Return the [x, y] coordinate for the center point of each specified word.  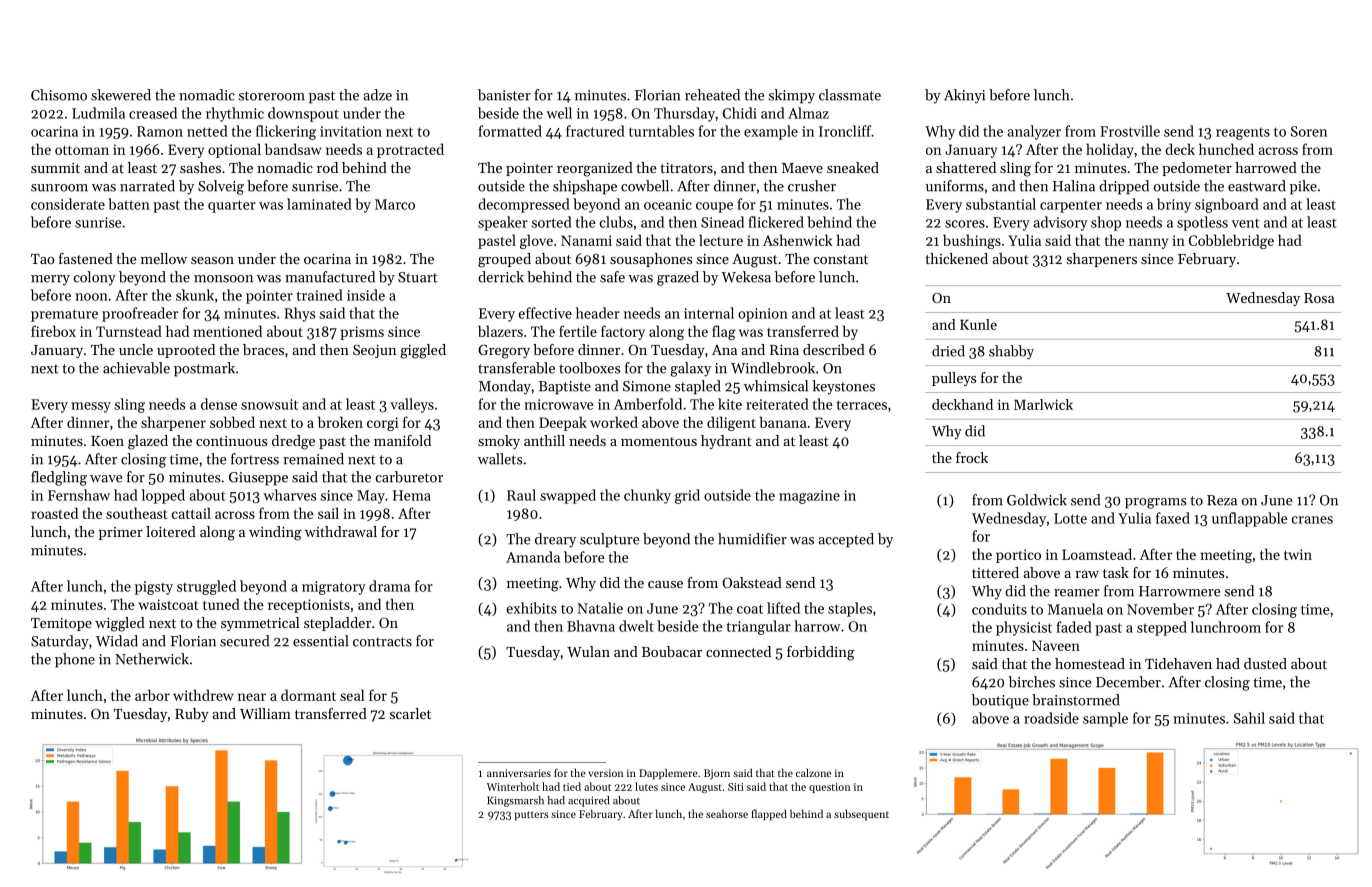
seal [352, 695]
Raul [521, 495]
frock [972, 457]
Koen [107, 441]
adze [377, 95]
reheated [712, 95]
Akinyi [964, 96]
